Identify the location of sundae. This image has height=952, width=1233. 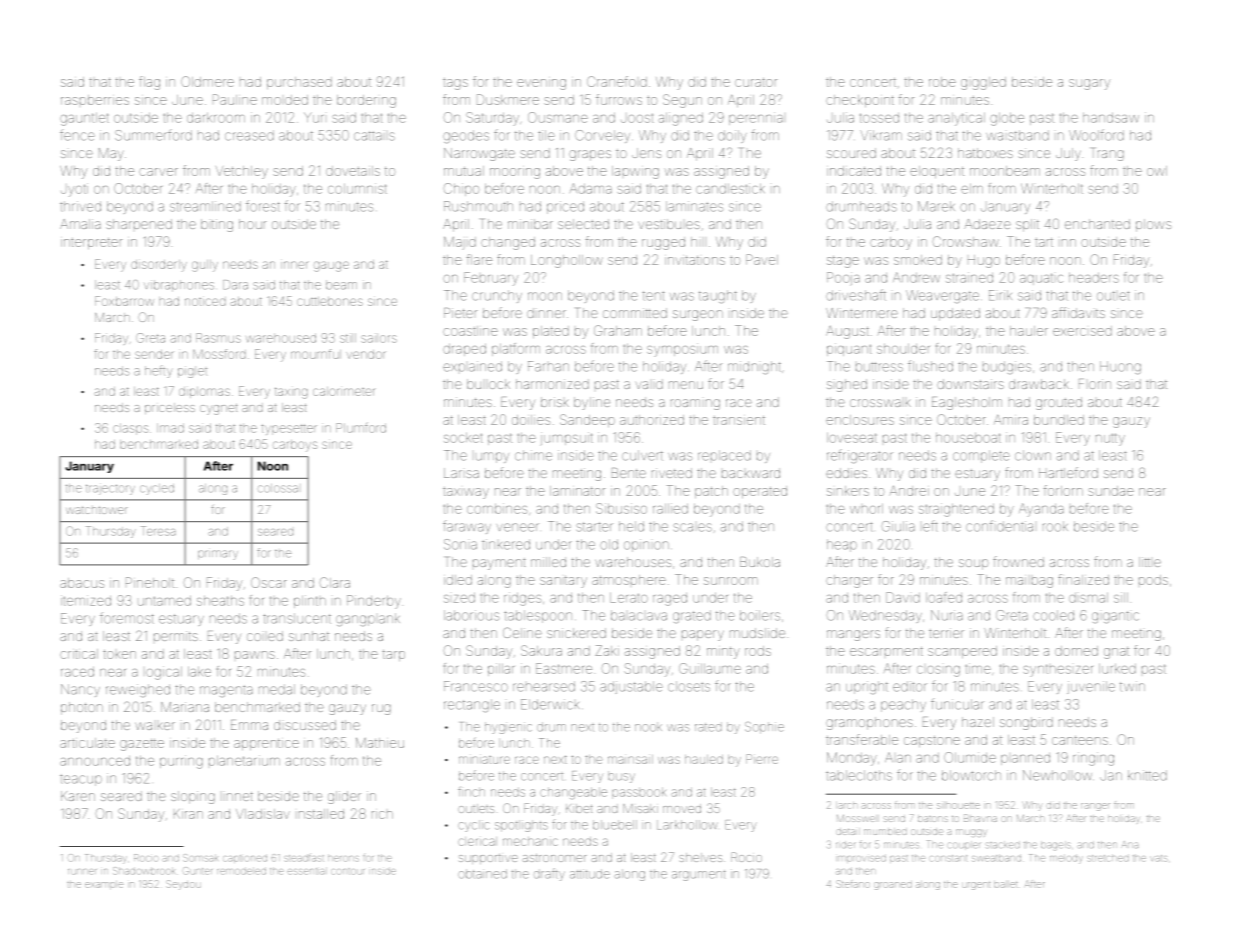
(1111, 491).
